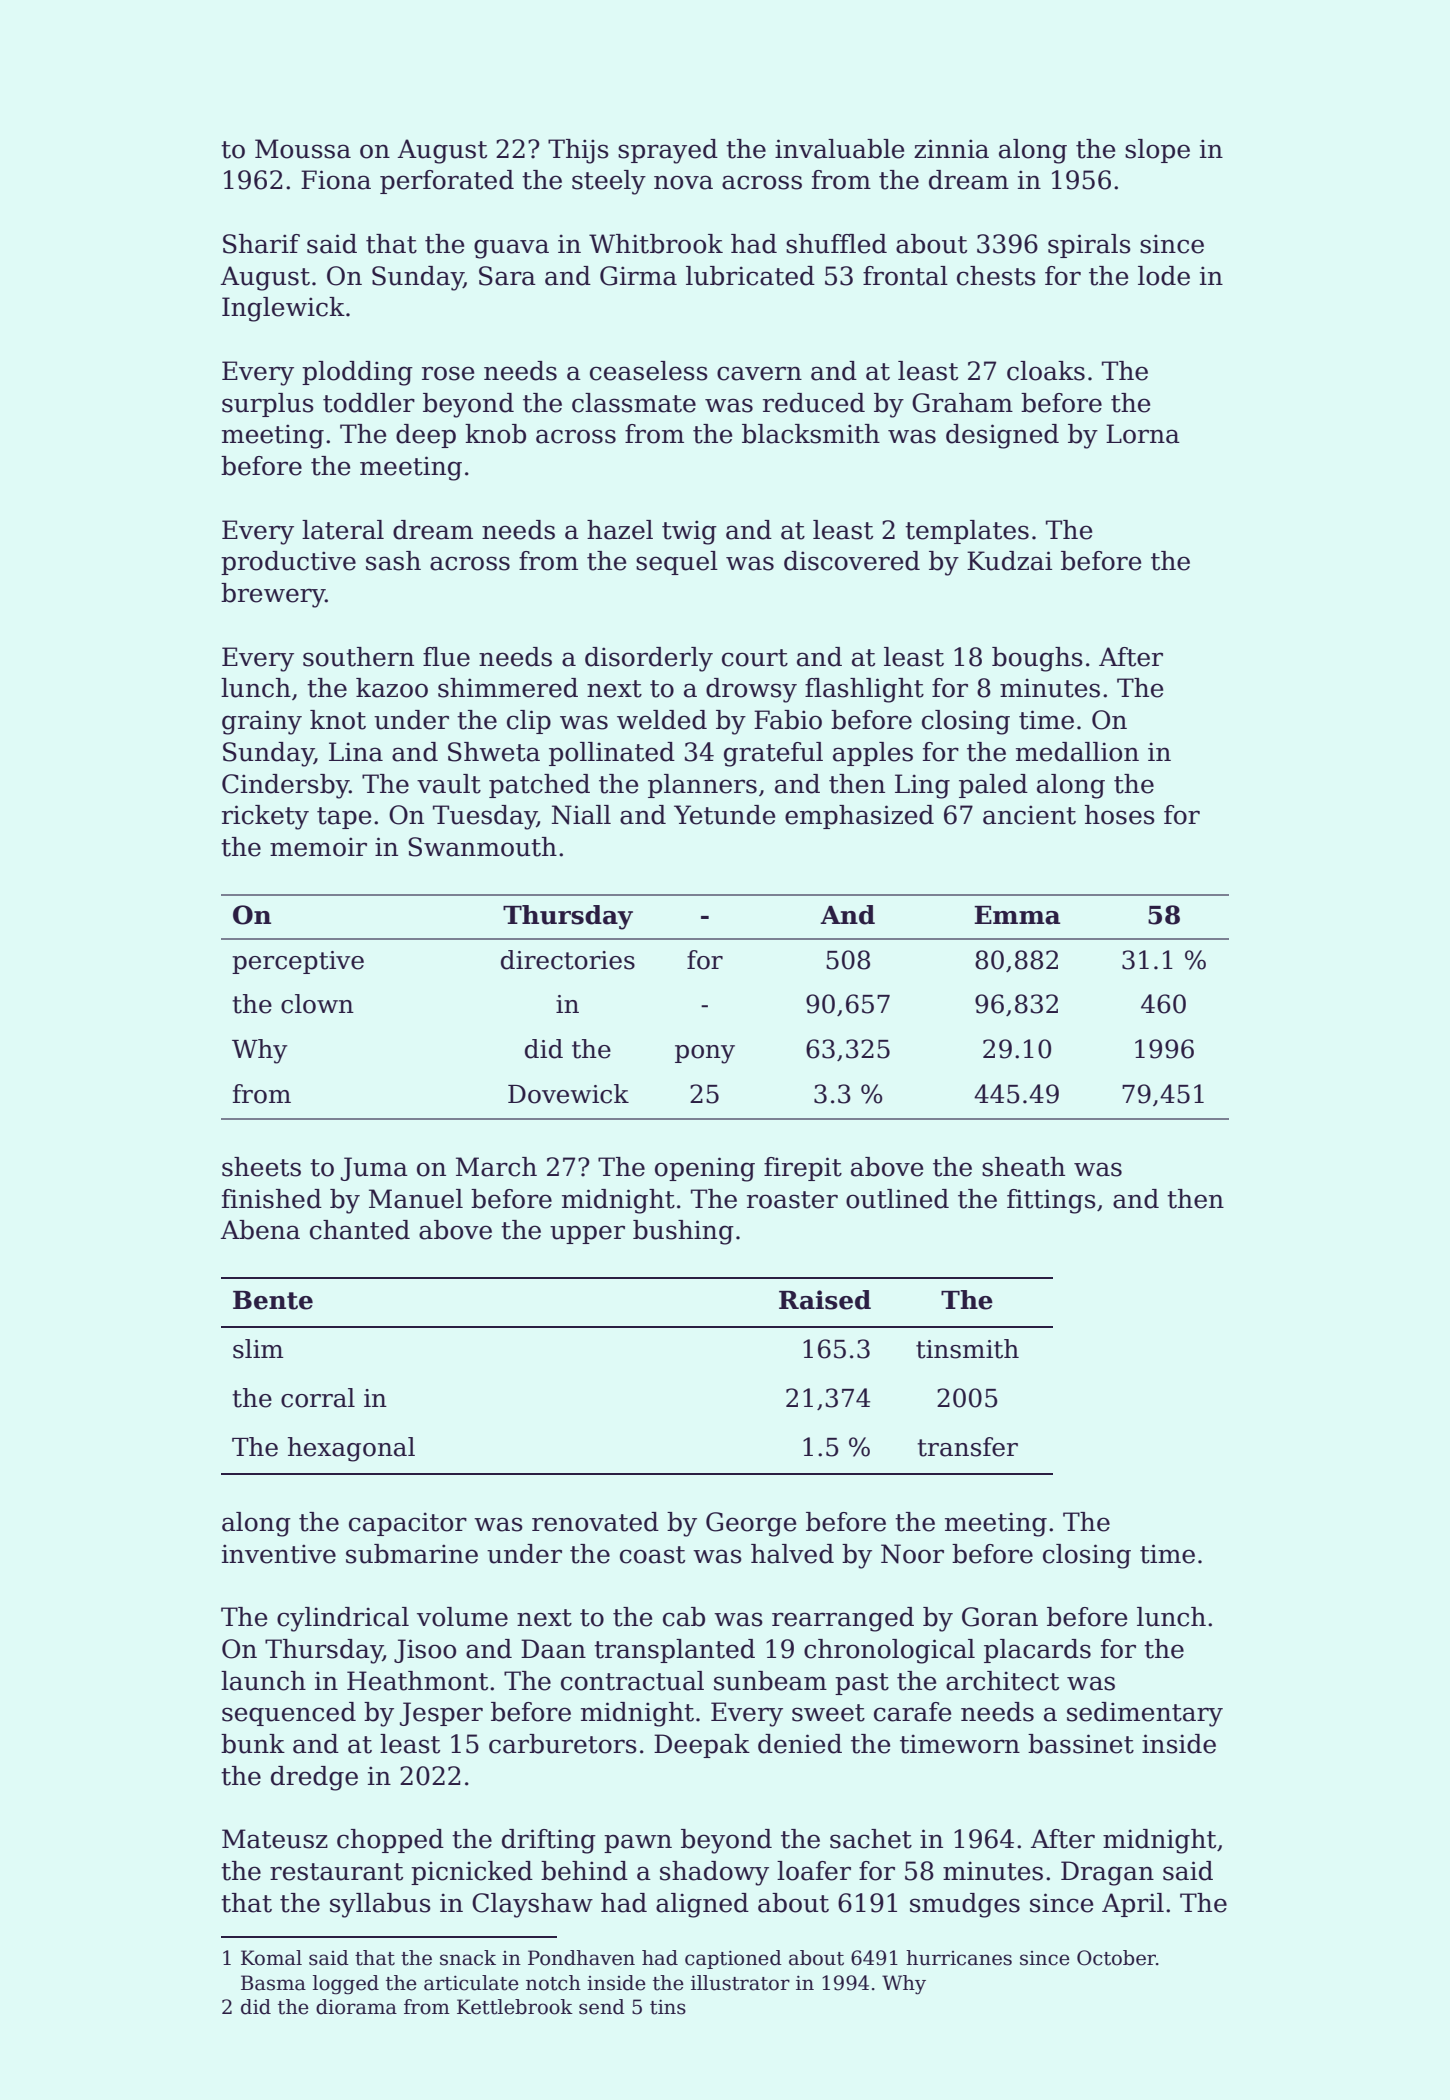 The width and height of the screenshot is (1450, 2100). I want to click on Swanmouth, so click(482, 847).
